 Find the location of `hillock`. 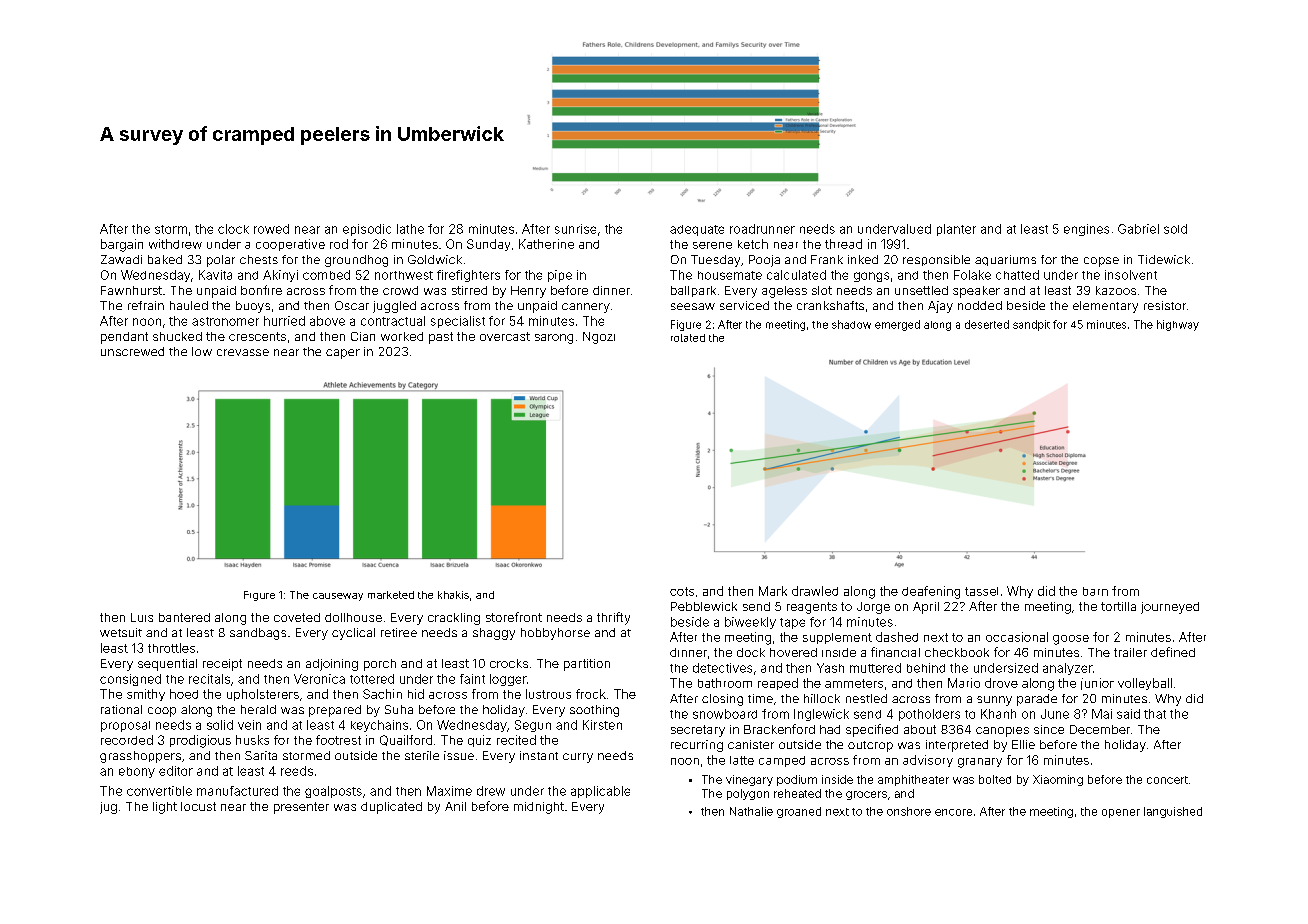

hillock is located at coordinates (822, 698).
